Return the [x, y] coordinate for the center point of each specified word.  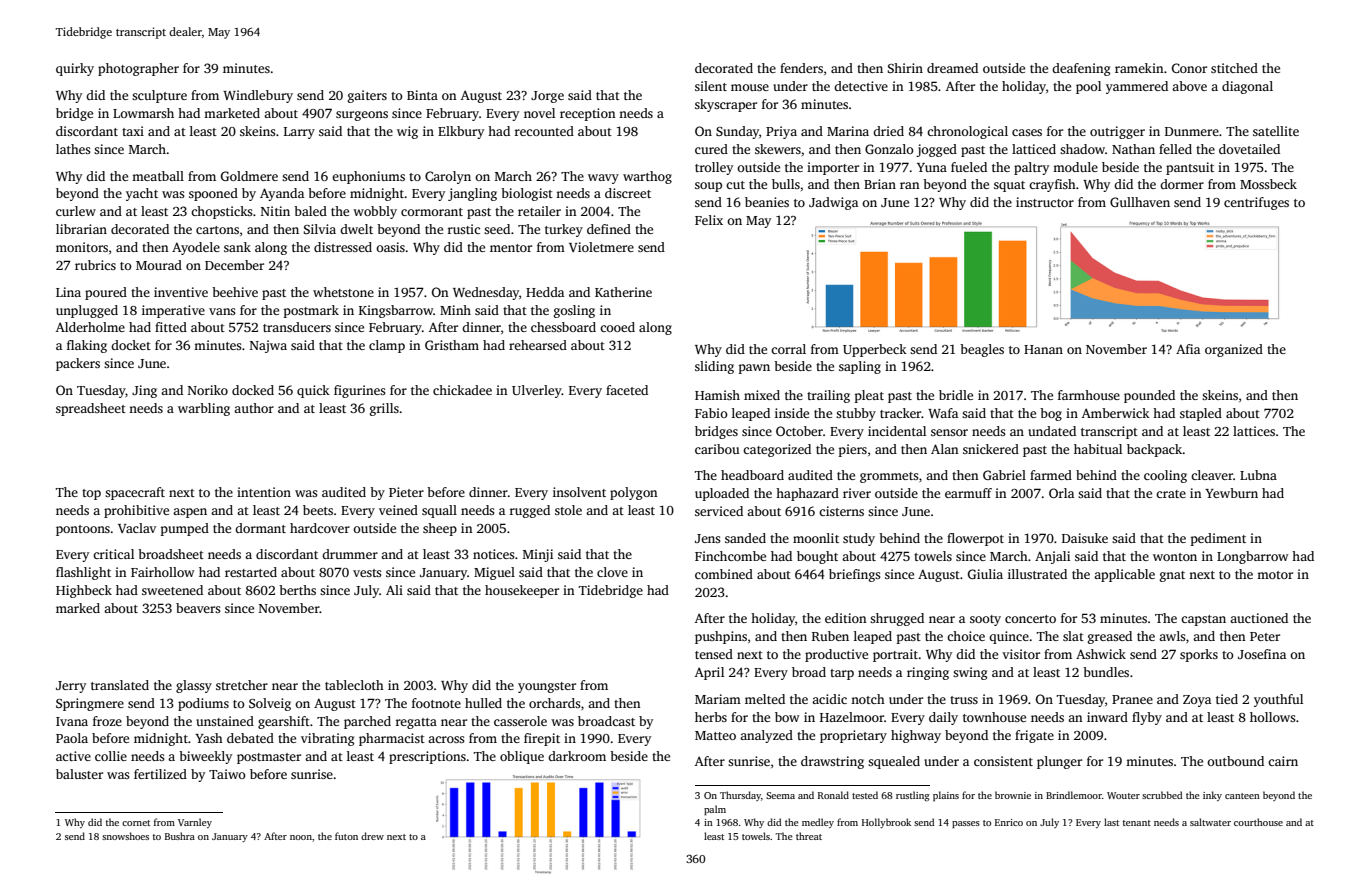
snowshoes [125, 836]
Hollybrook [886, 823]
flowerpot [975, 539]
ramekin [1139, 68]
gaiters [367, 96]
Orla [1061, 493]
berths [297, 590]
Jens [708, 538]
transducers [297, 327]
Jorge [547, 97]
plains [946, 796]
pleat [869, 396]
